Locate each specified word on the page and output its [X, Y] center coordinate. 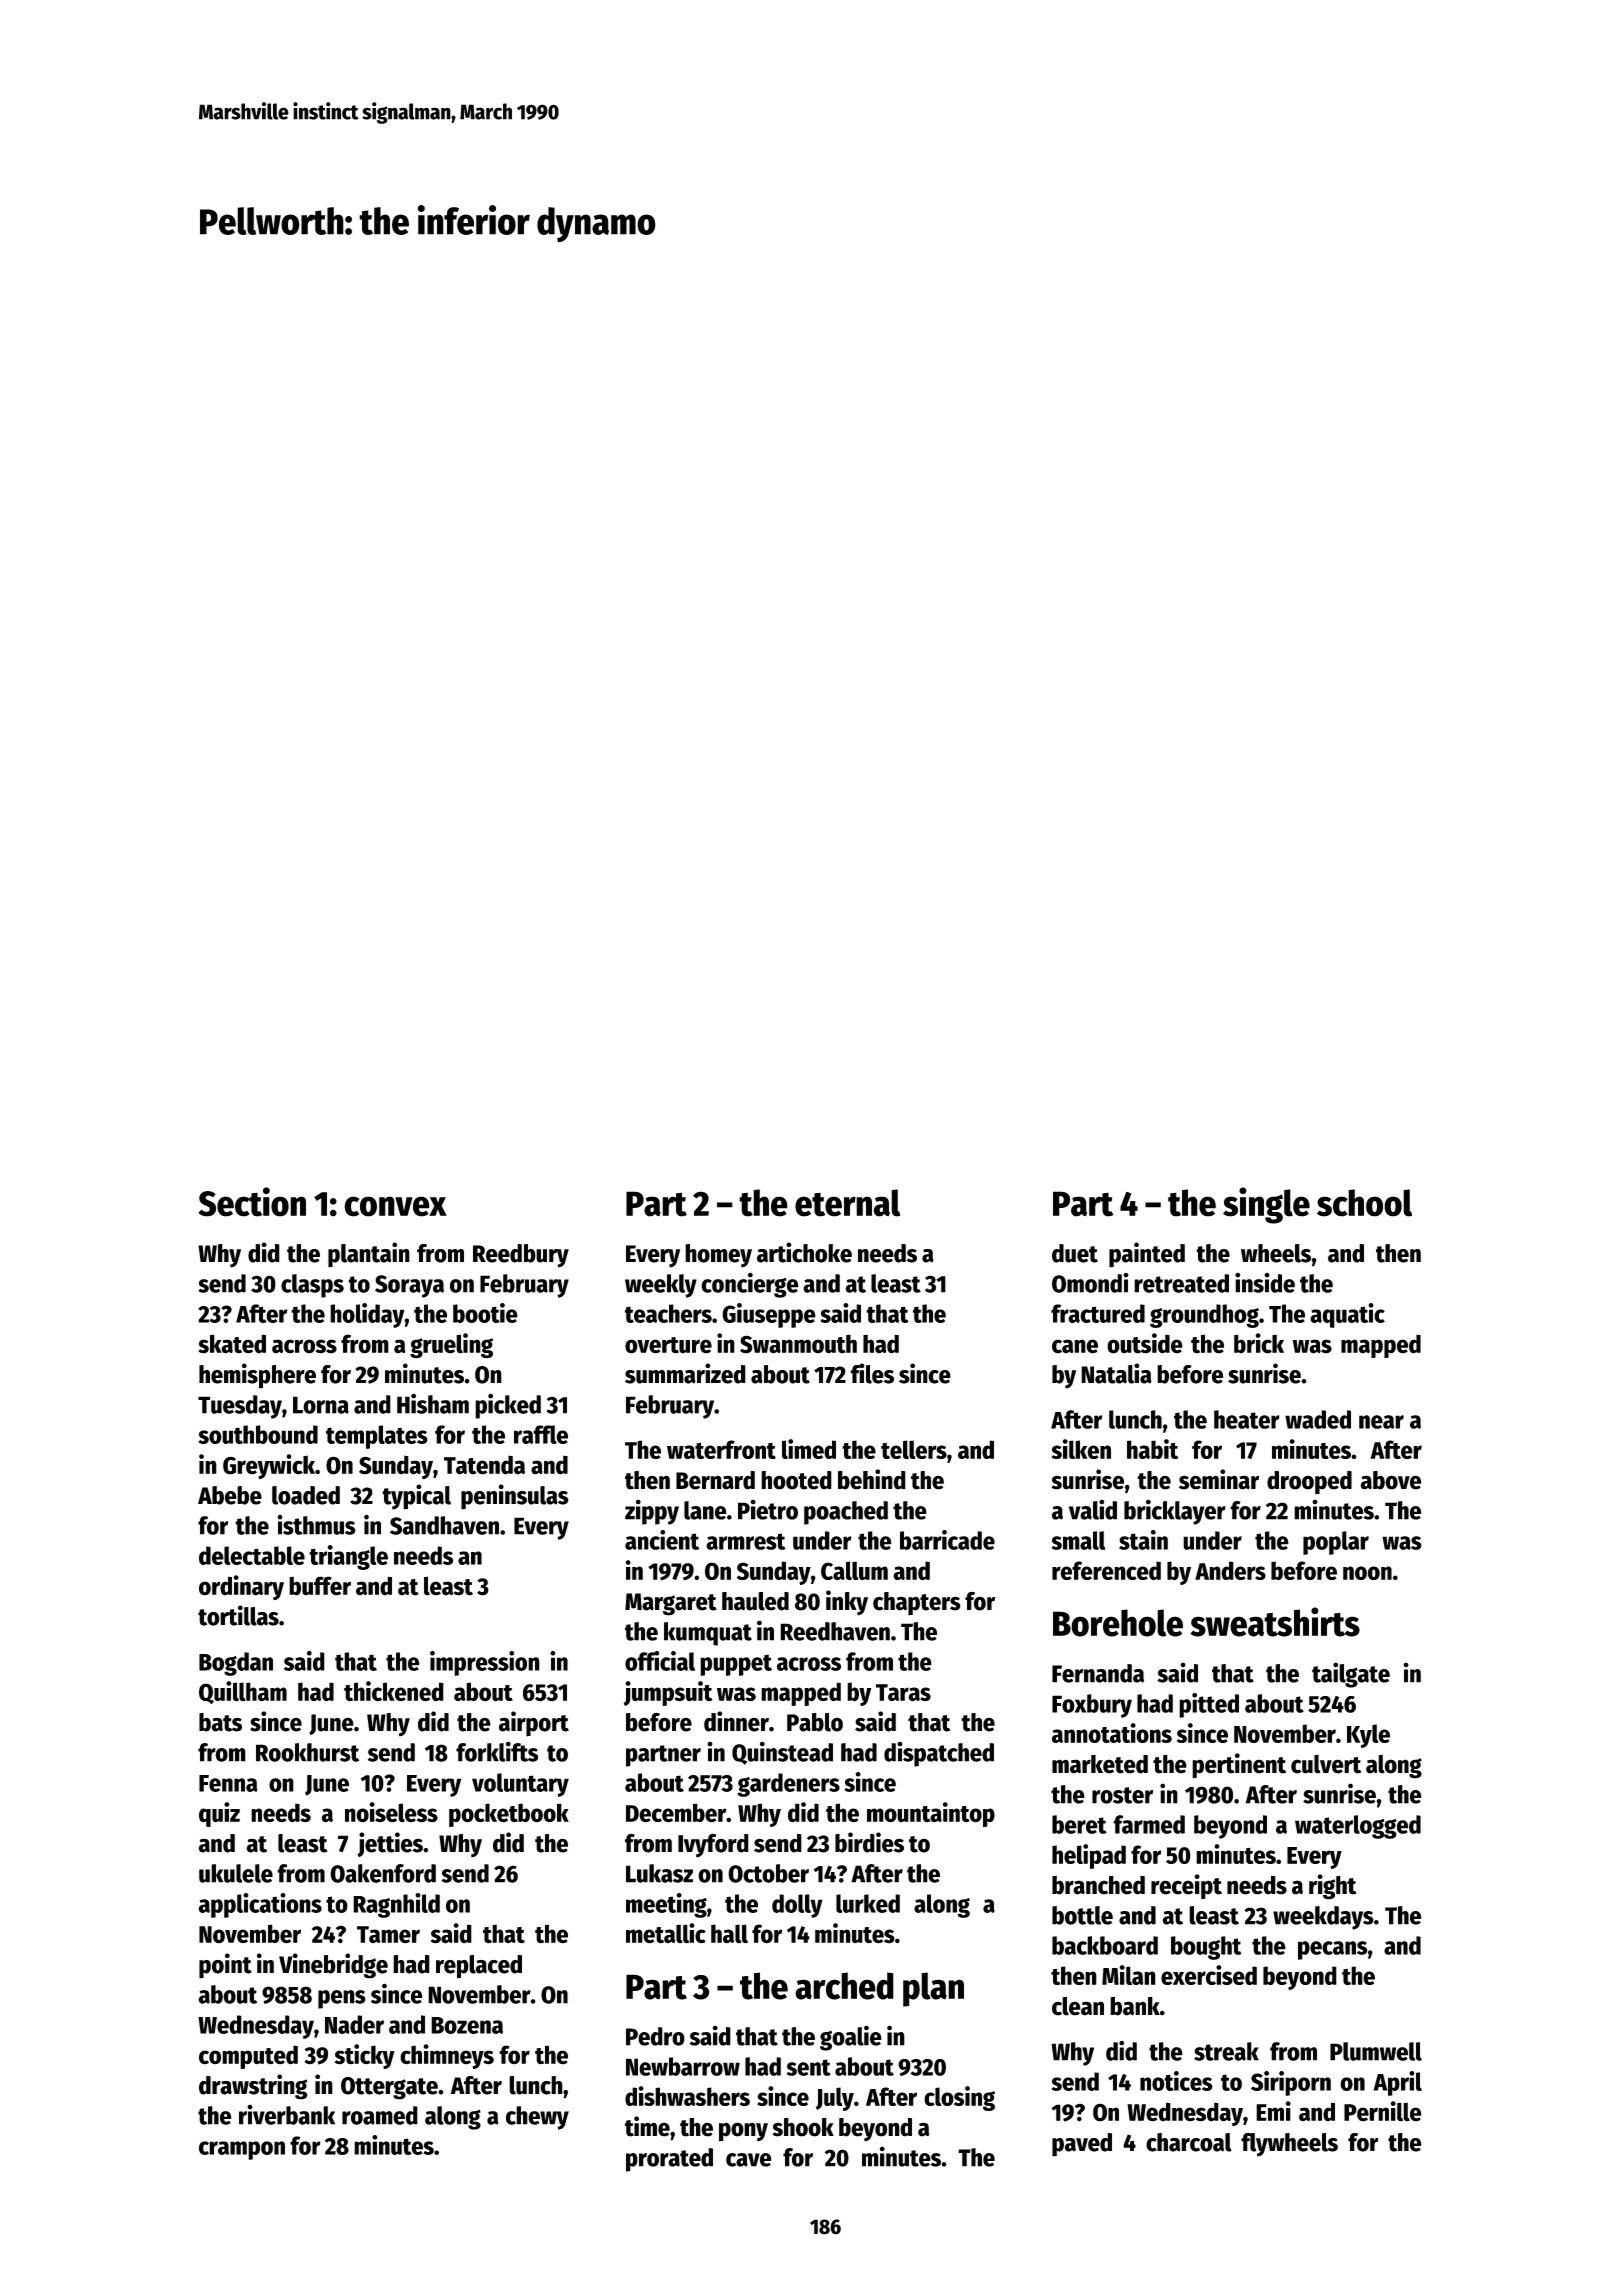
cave [749, 2160]
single [1266, 1205]
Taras [903, 1693]
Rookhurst [307, 1752]
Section [252, 1202]
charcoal [1189, 2142]
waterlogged [1358, 1827]
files [872, 1373]
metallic [666, 1933]
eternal [847, 1203]
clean [1078, 2006]
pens [342, 1999]
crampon [242, 2150]
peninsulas [515, 1497]
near [1381, 1422]
